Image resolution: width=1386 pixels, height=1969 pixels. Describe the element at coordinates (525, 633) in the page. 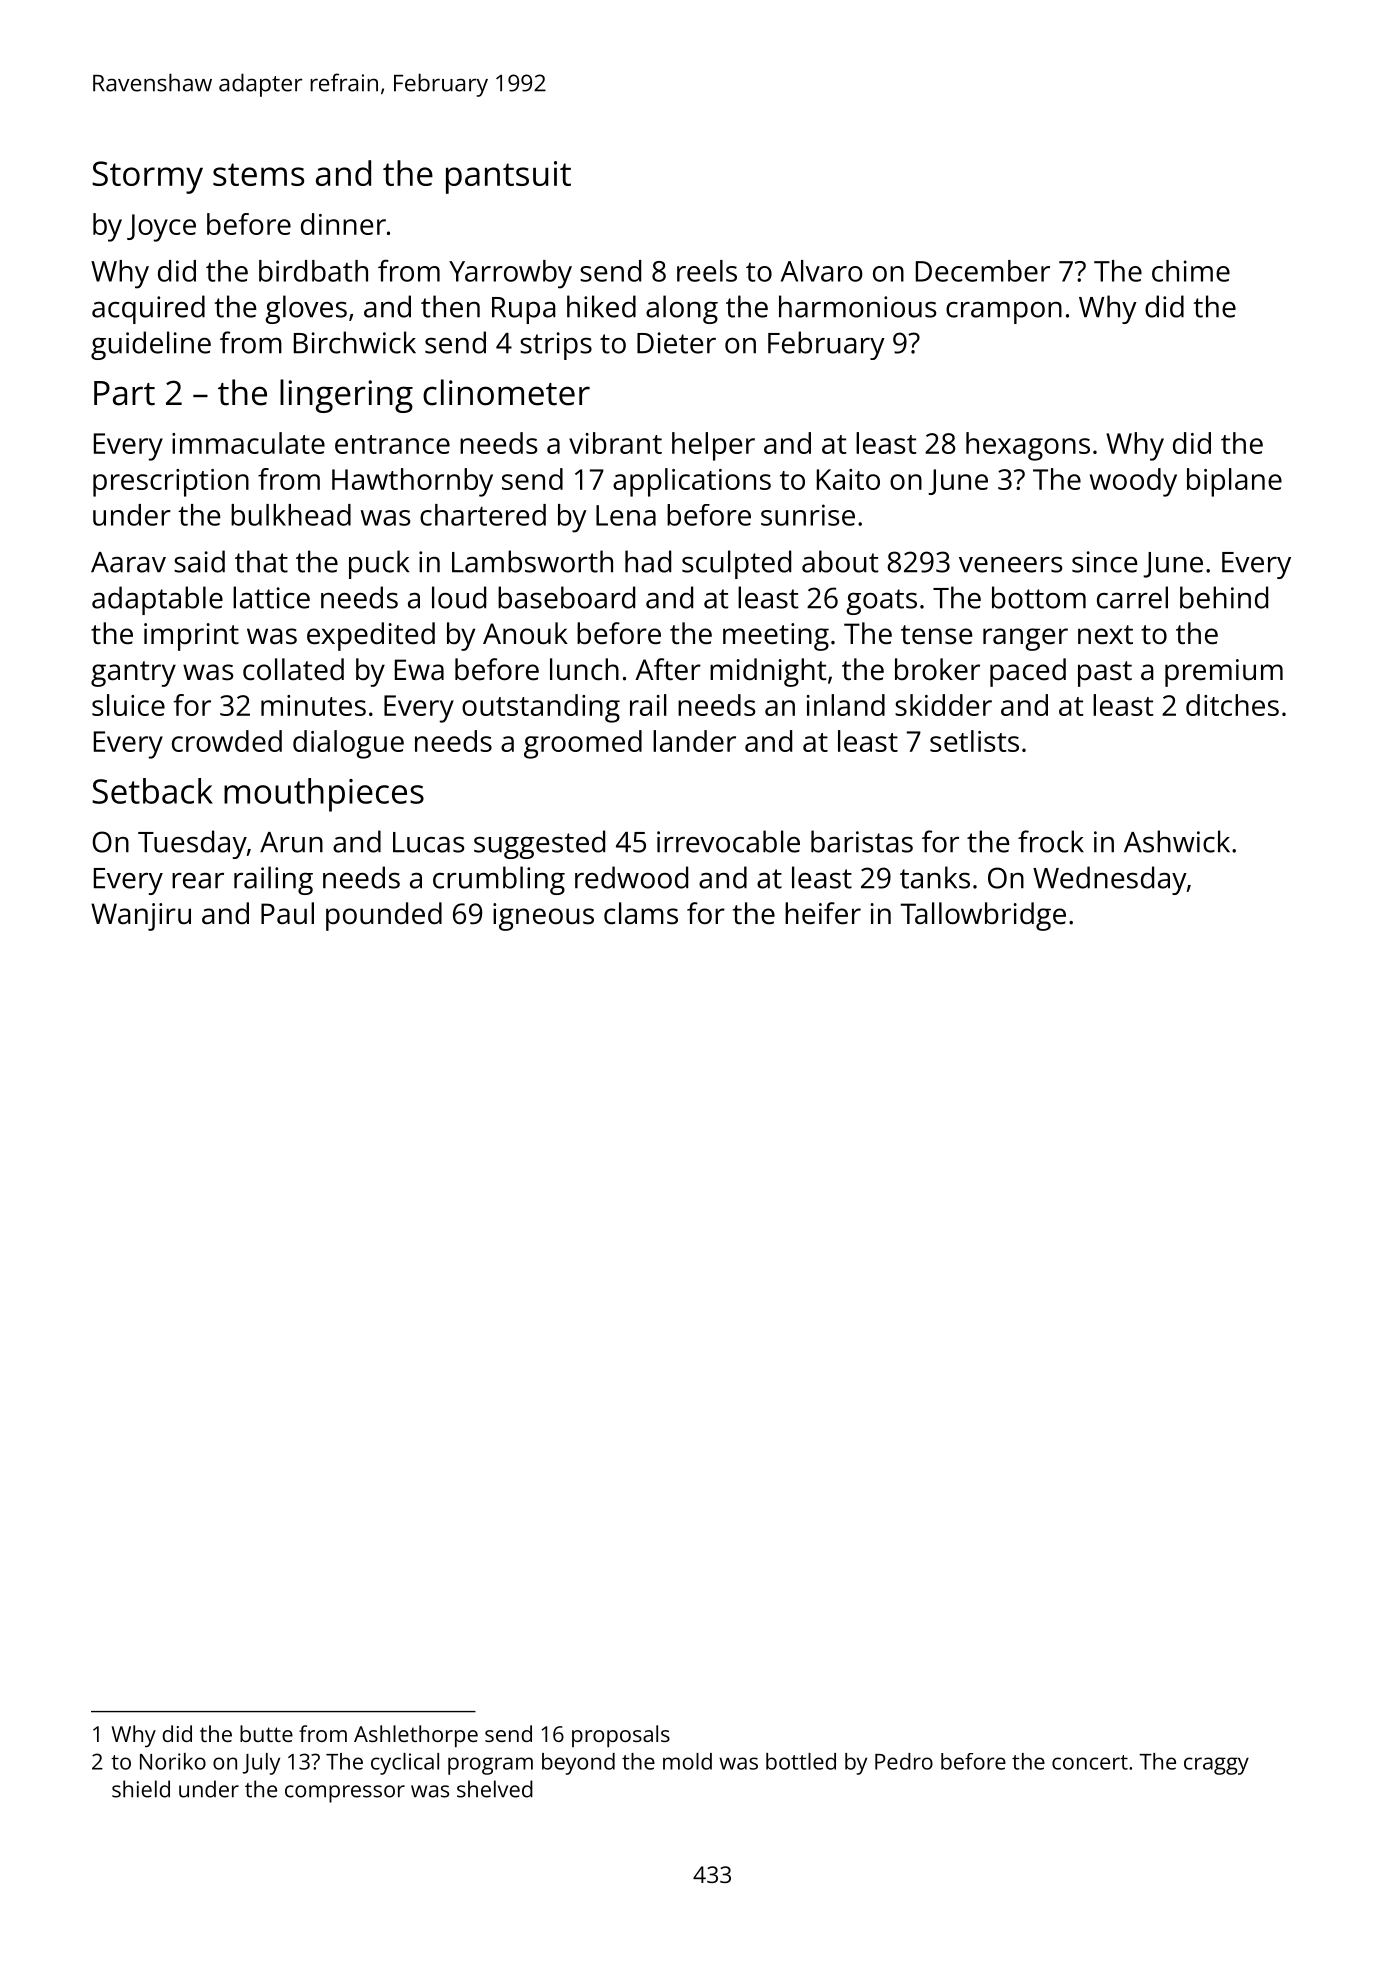

I see `Anouk` at that location.
